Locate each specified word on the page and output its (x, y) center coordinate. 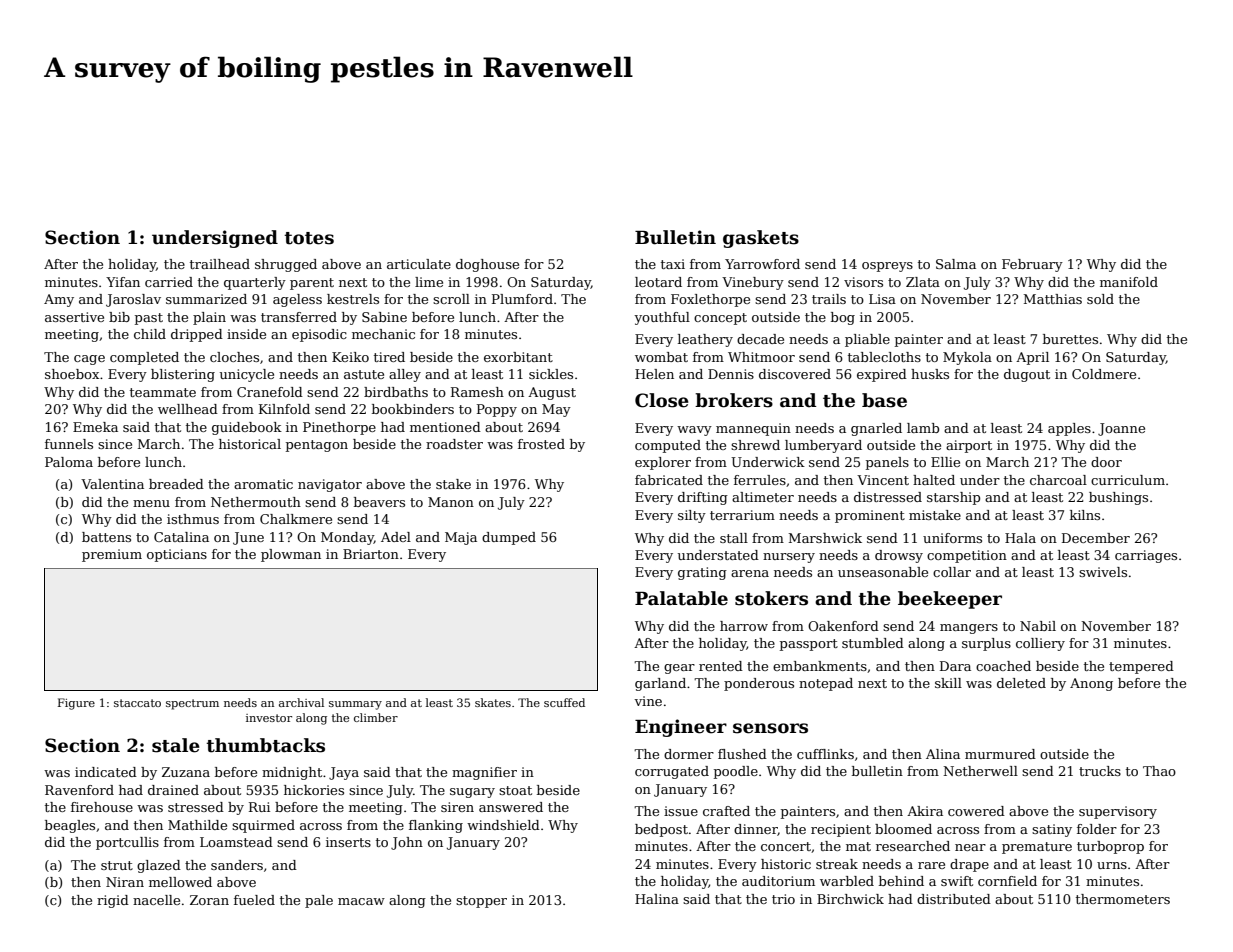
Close (662, 400)
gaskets (761, 239)
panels (887, 463)
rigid (113, 901)
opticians (177, 555)
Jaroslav (133, 300)
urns (1112, 865)
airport (969, 446)
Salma (956, 264)
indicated (106, 772)
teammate (163, 392)
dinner (756, 830)
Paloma (69, 462)
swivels (1103, 572)
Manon (451, 502)
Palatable (681, 598)
